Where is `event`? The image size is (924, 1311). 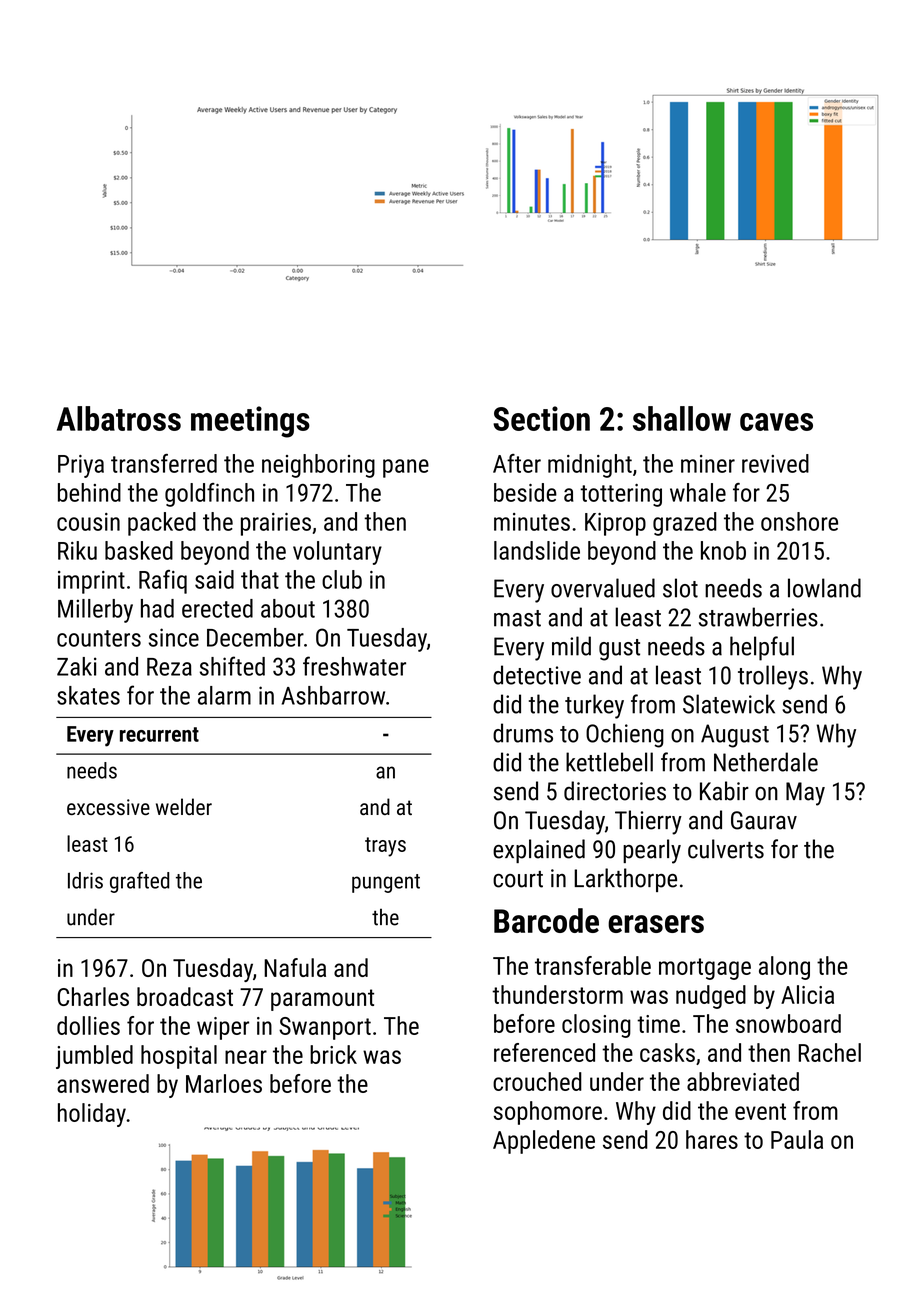
event is located at coordinates (760, 1111).
